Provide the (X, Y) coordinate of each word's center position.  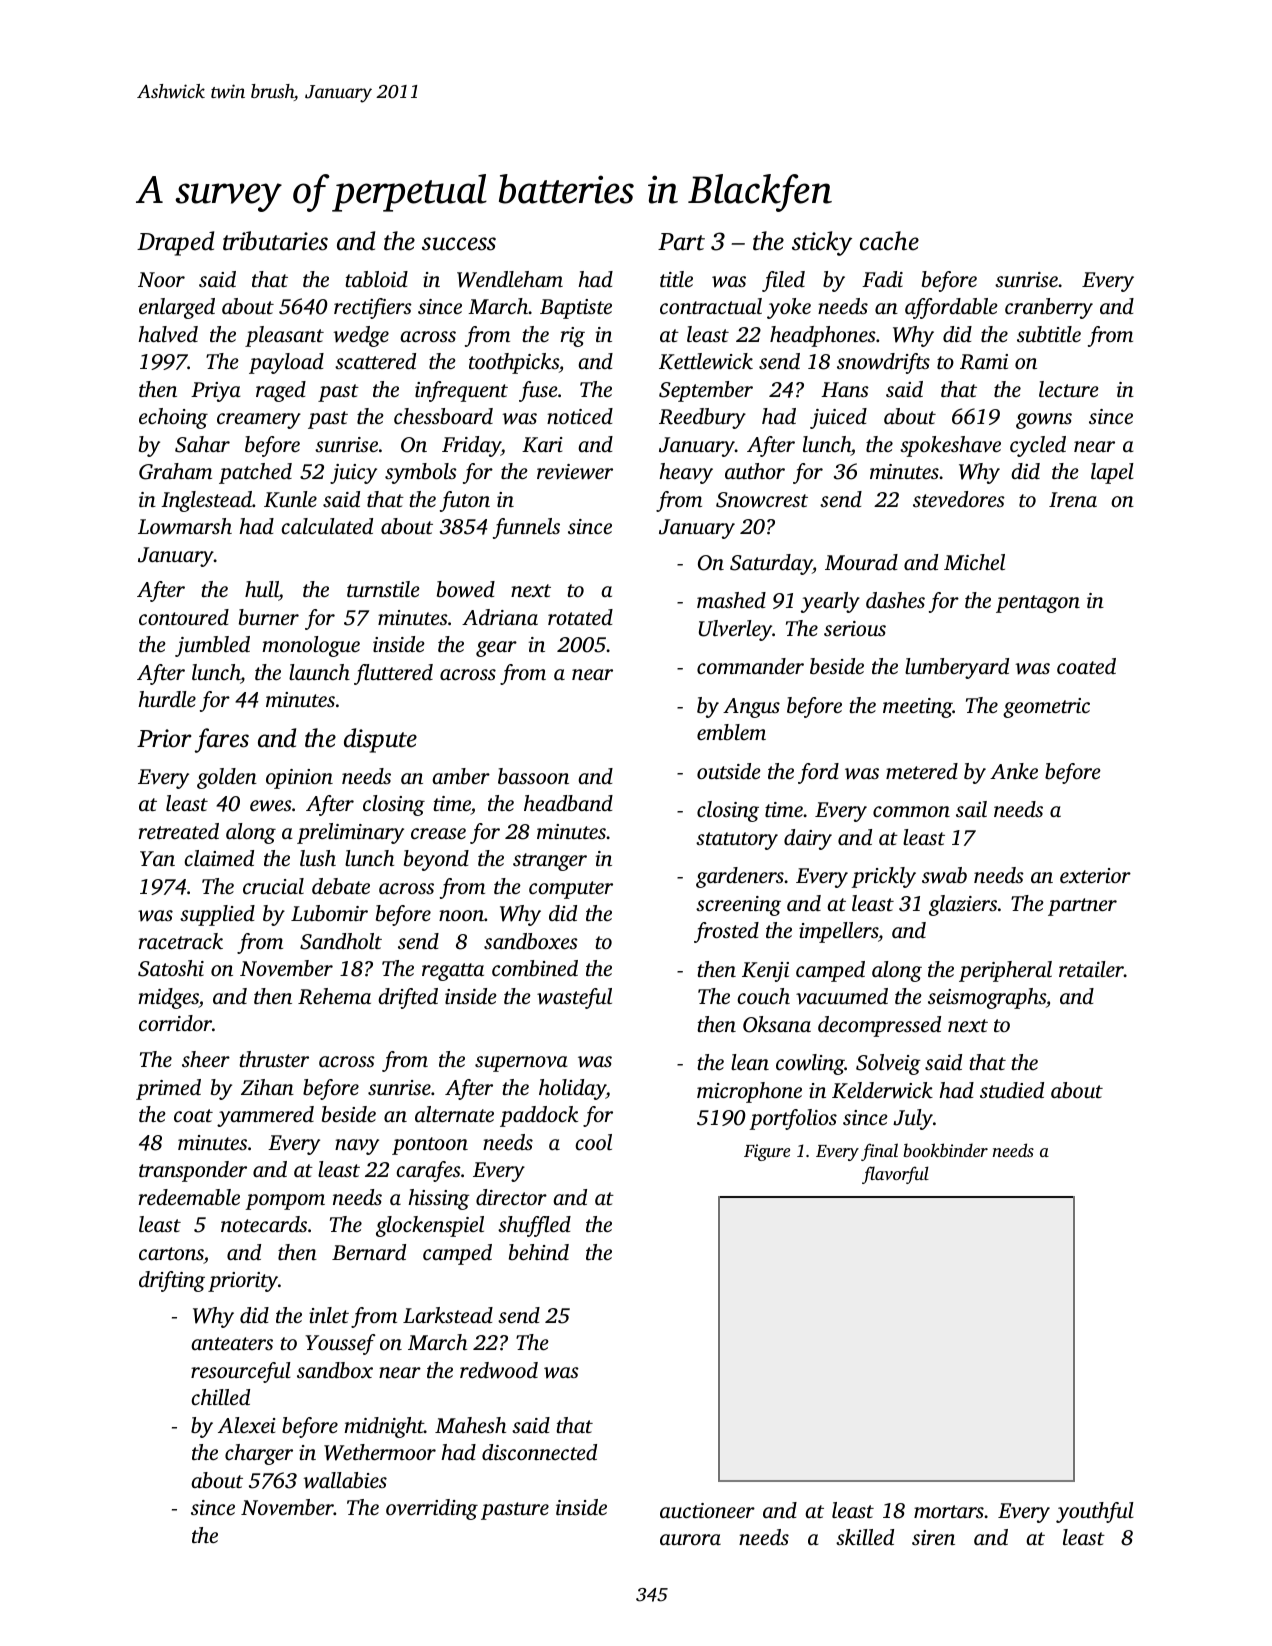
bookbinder (945, 1150)
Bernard (369, 1252)
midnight (384, 1427)
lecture (1069, 389)
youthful (1095, 1512)
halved (168, 334)
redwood (499, 1370)
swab (944, 875)
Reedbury (702, 418)
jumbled (212, 646)
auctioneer (707, 1510)
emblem (731, 732)
